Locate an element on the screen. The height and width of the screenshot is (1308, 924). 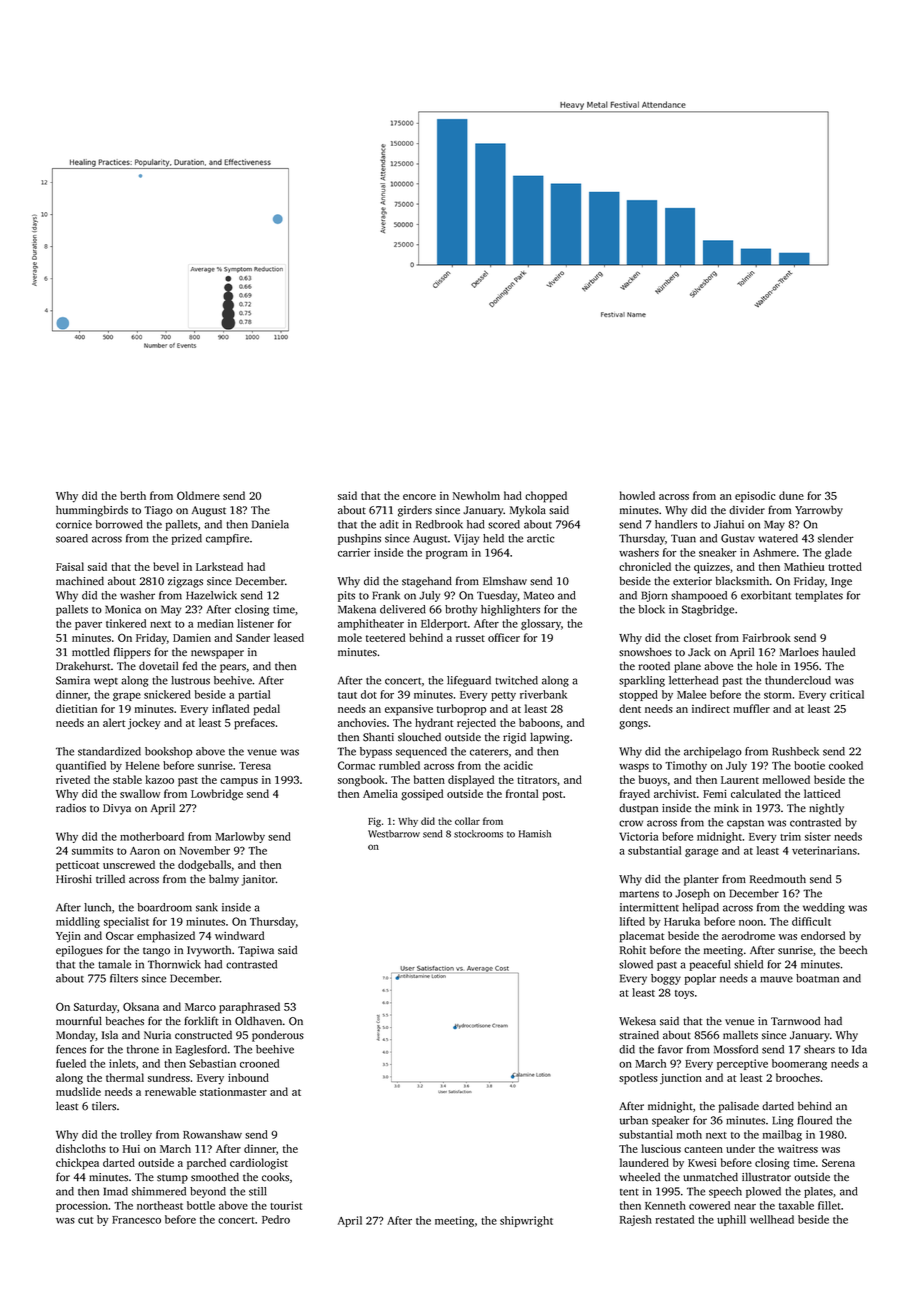
strained is located at coordinates (639, 1035).
